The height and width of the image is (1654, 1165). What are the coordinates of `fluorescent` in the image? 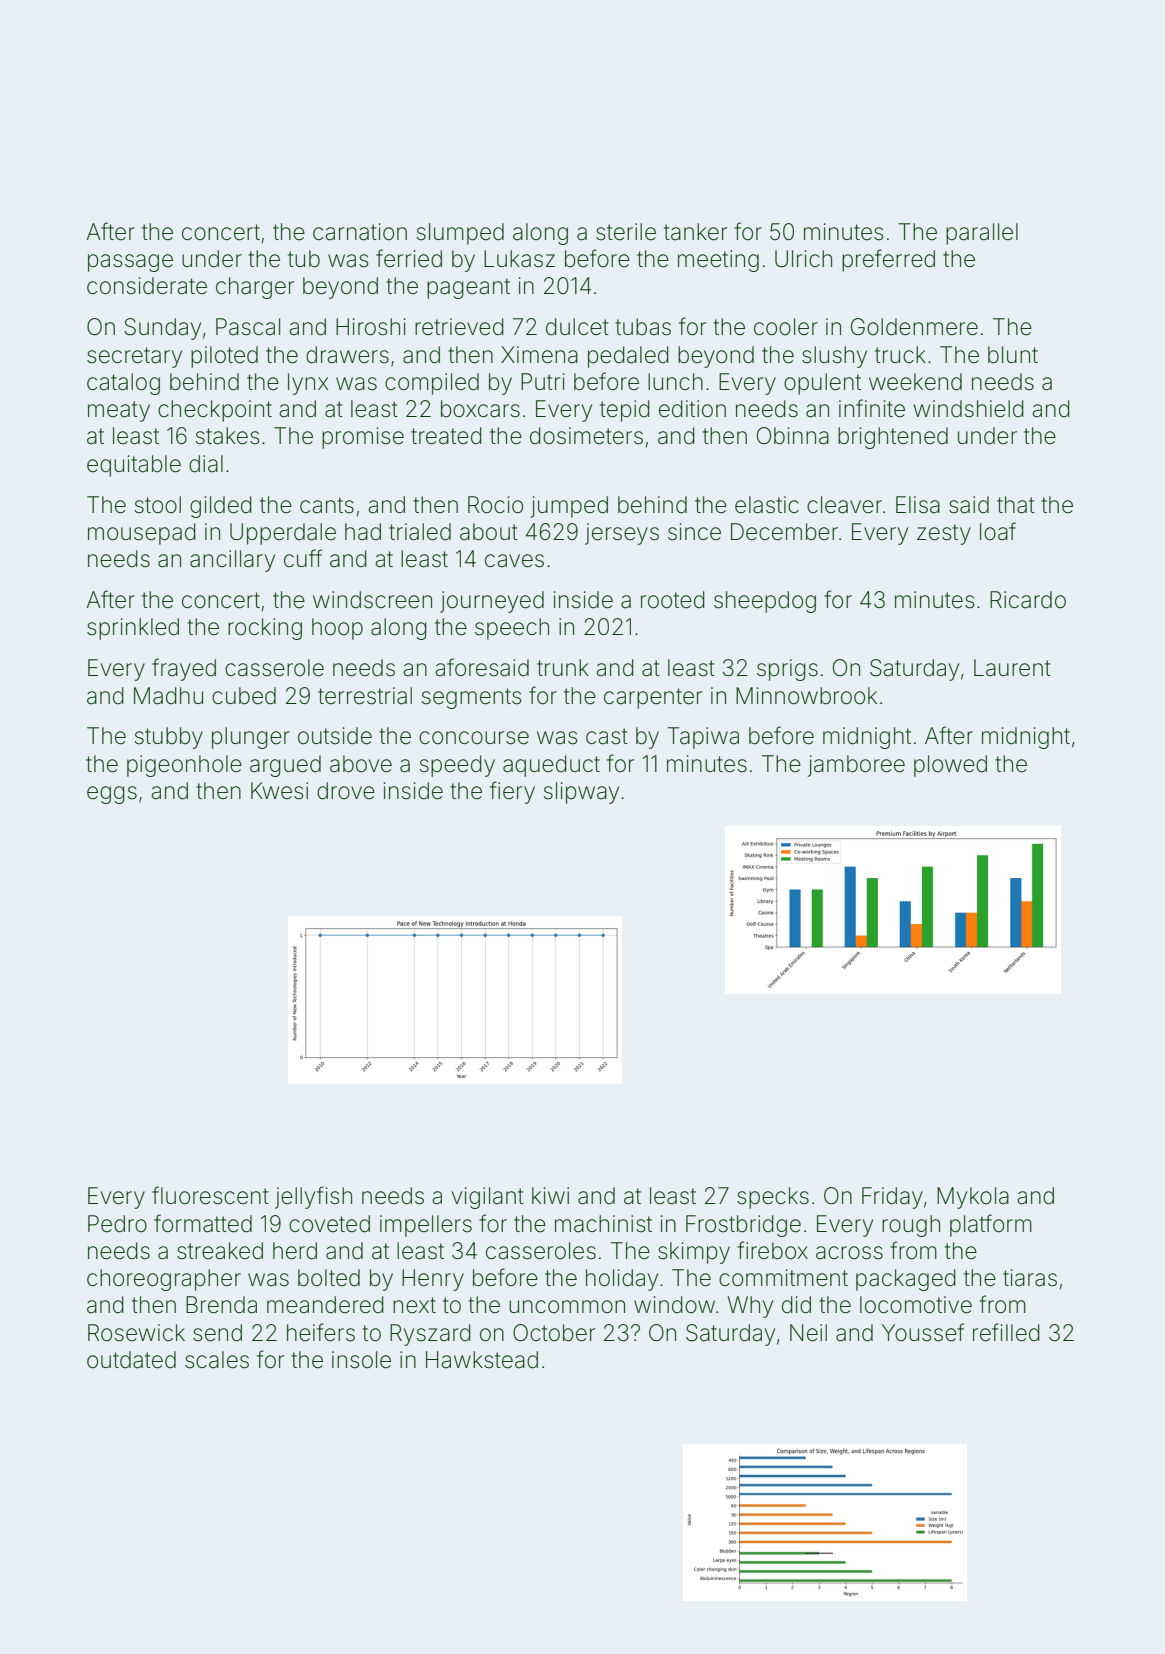 It's located at (210, 1195).
